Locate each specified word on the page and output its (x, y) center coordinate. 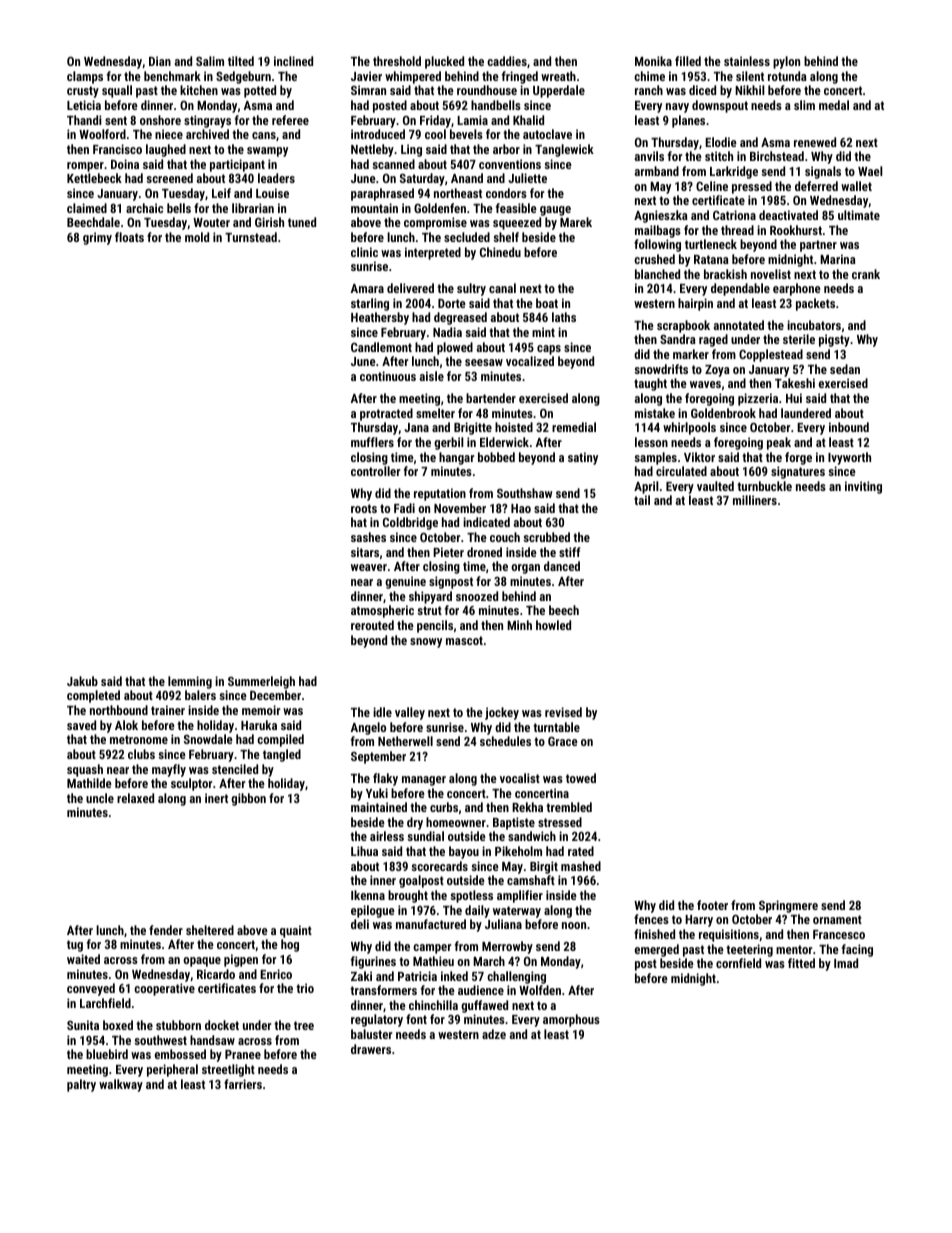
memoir (261, 710)
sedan (845, 369)
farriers (243, 1084)
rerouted (372, 625)
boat (547, 303)
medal (834, 105)
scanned (393, 164)
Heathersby (380, 318)
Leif (221, 193)
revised (563, 712)
